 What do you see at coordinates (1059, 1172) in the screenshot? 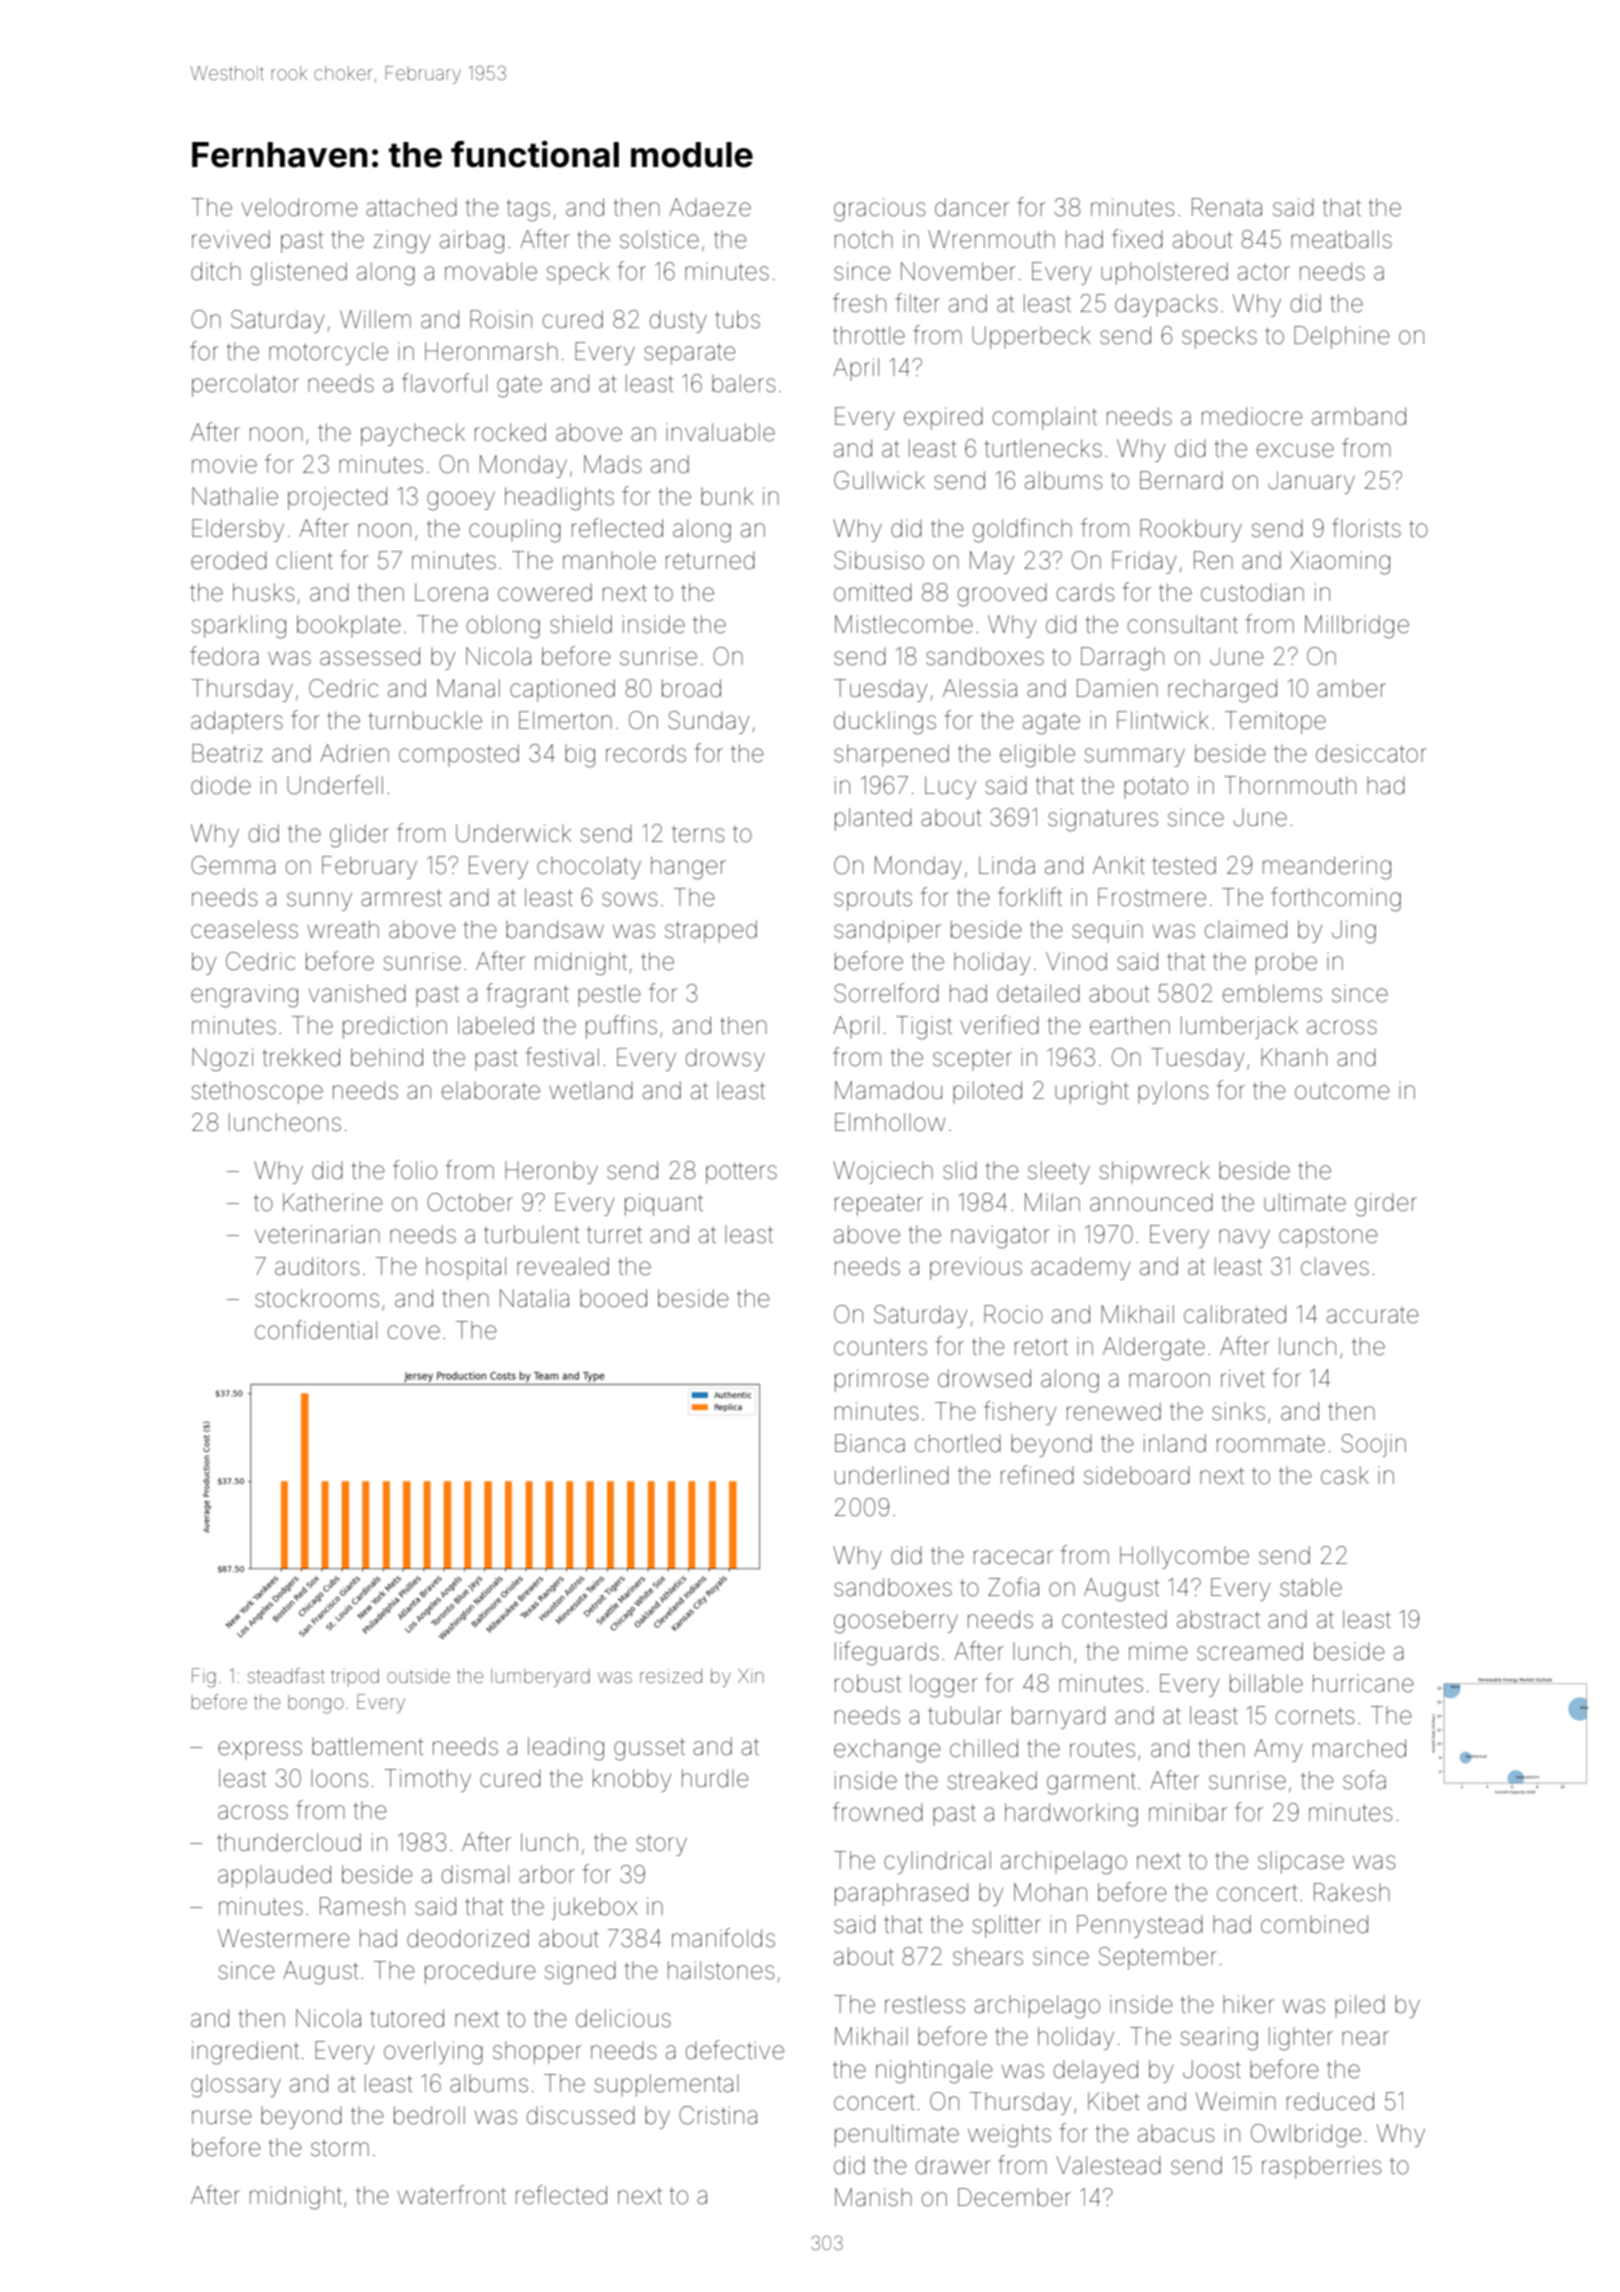
I see `sleety` at bounding box center [1059, 1172].
